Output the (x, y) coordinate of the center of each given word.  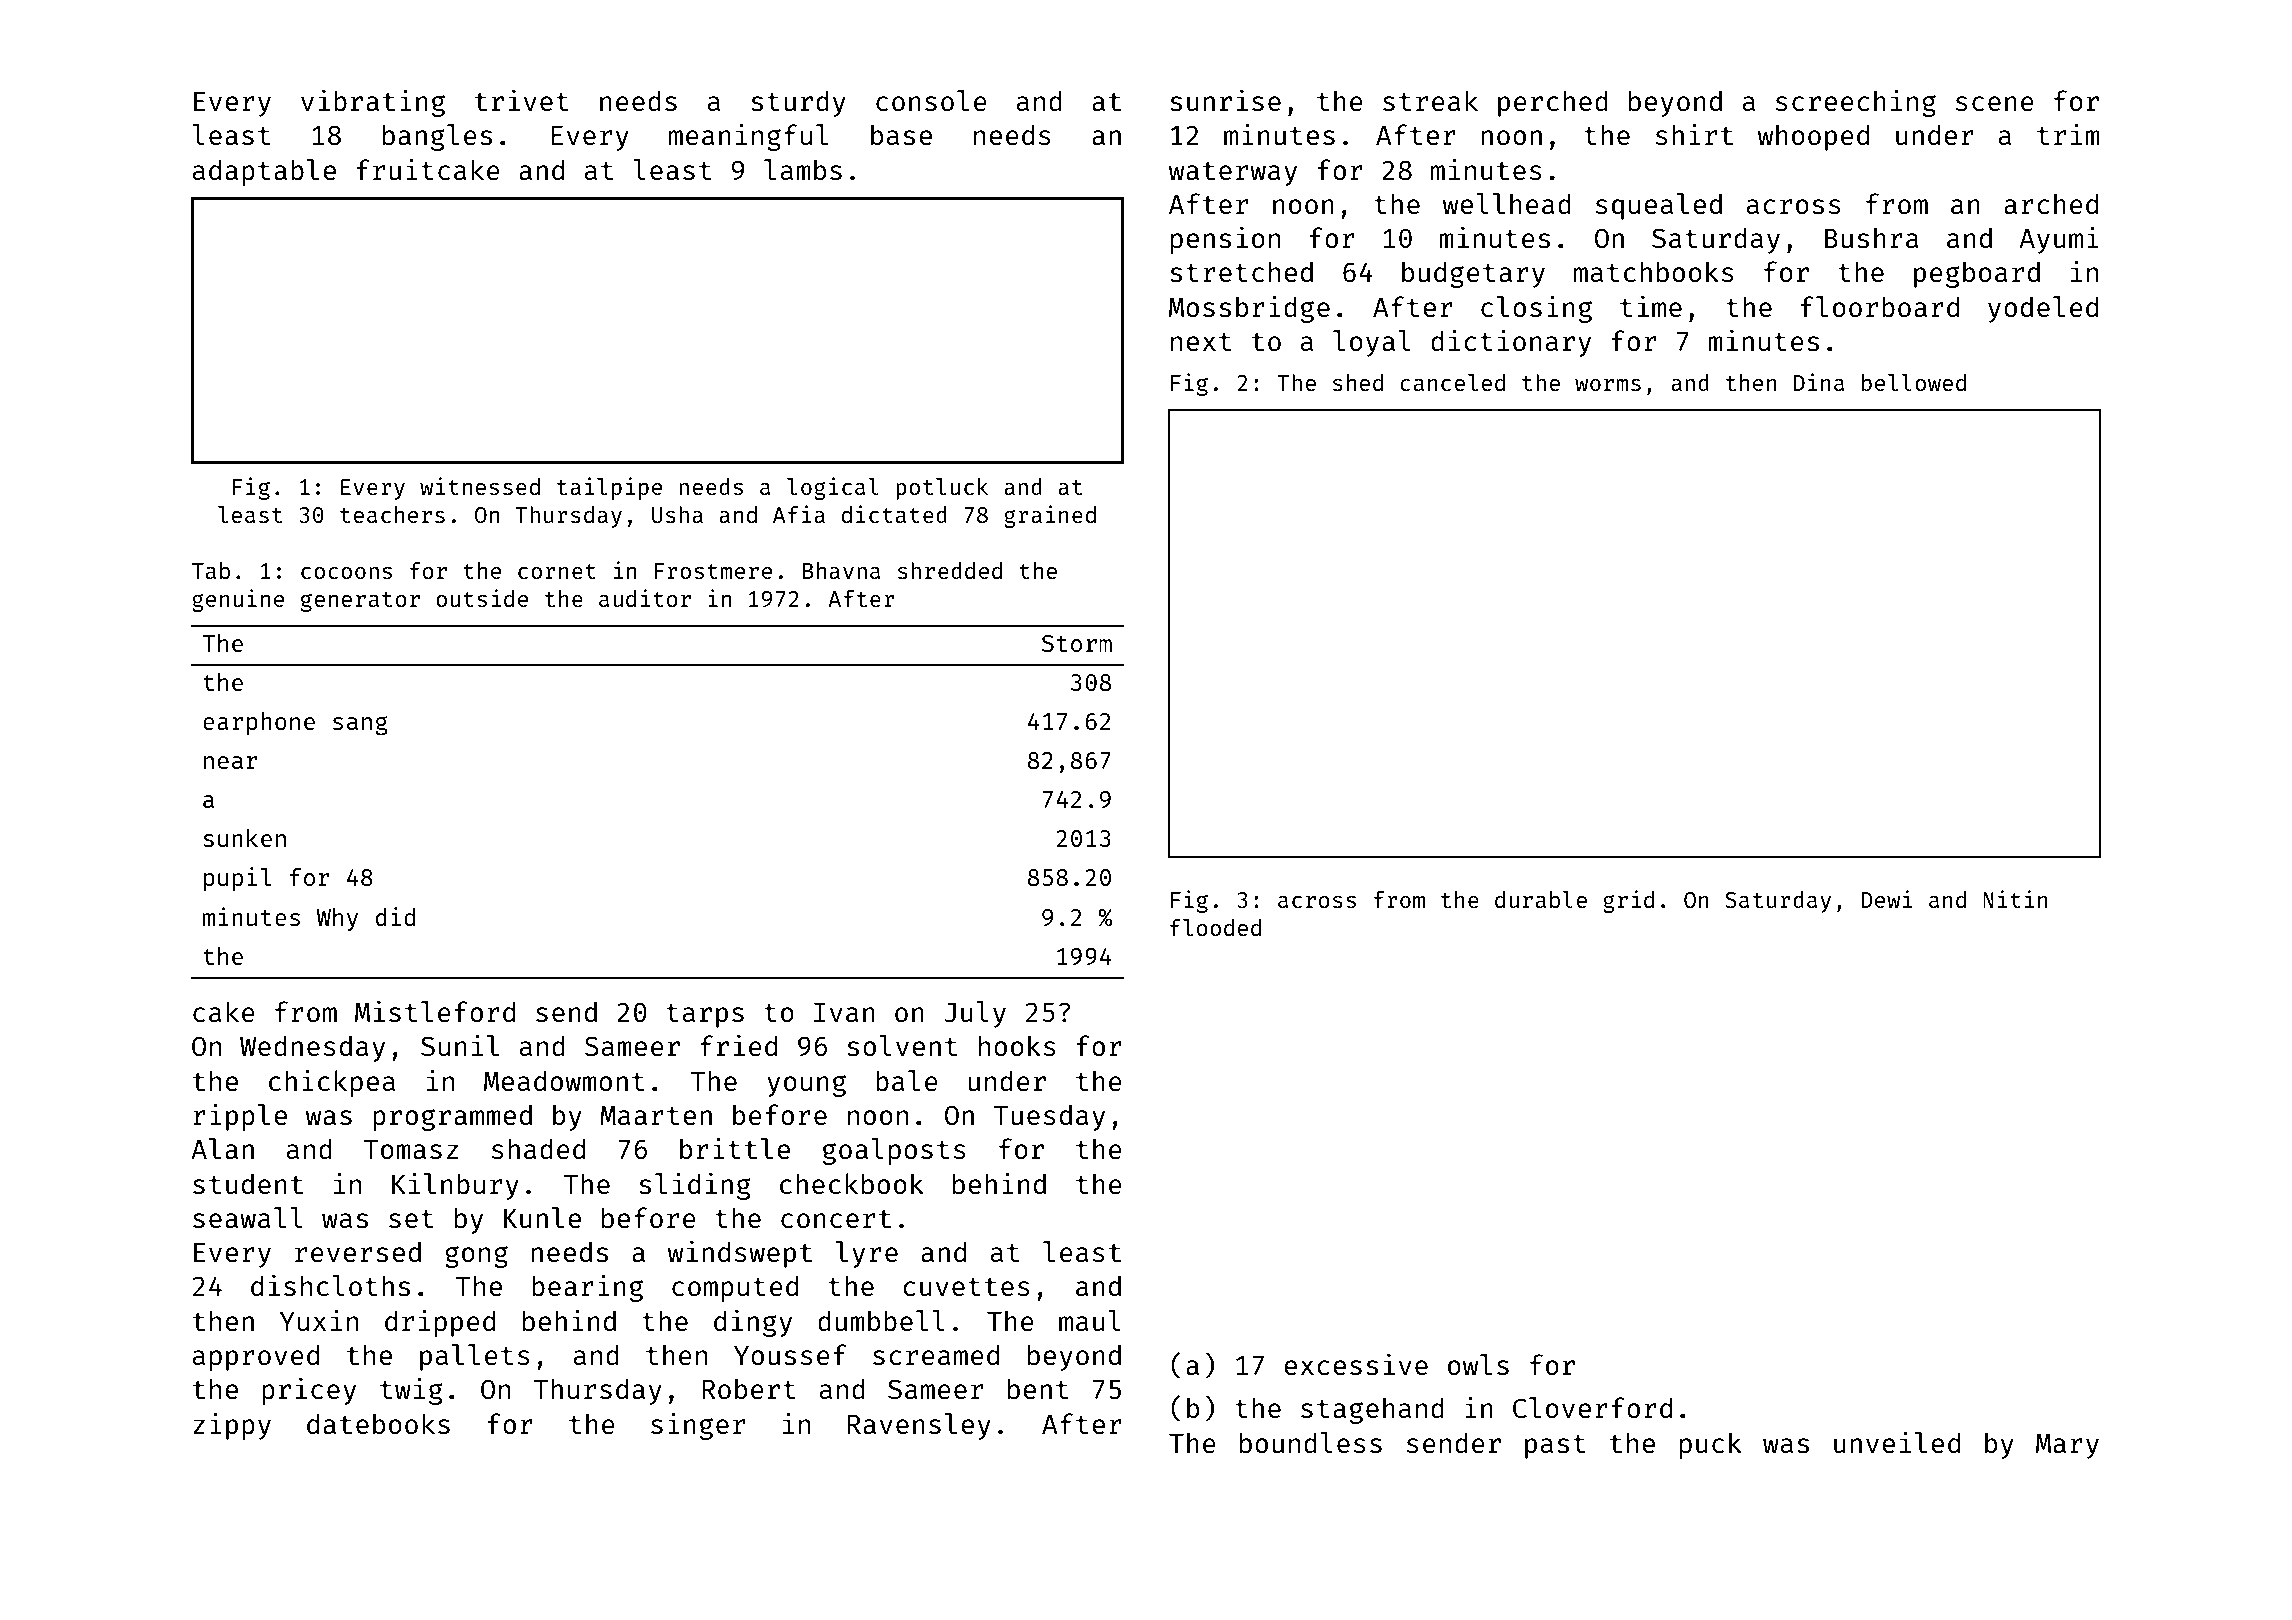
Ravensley (919, 1426)
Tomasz (410, 1149)
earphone (259, 723)
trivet (522, 100)
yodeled (2043, 309)
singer (698, 1426)
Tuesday (1049, 1117)
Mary (2067, 1446)
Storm (1077, 643)
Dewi (1886, 899)
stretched (1241, 271)
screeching (1856, 103)
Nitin (2015, 899)
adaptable (264, 172)
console (931, 100)
